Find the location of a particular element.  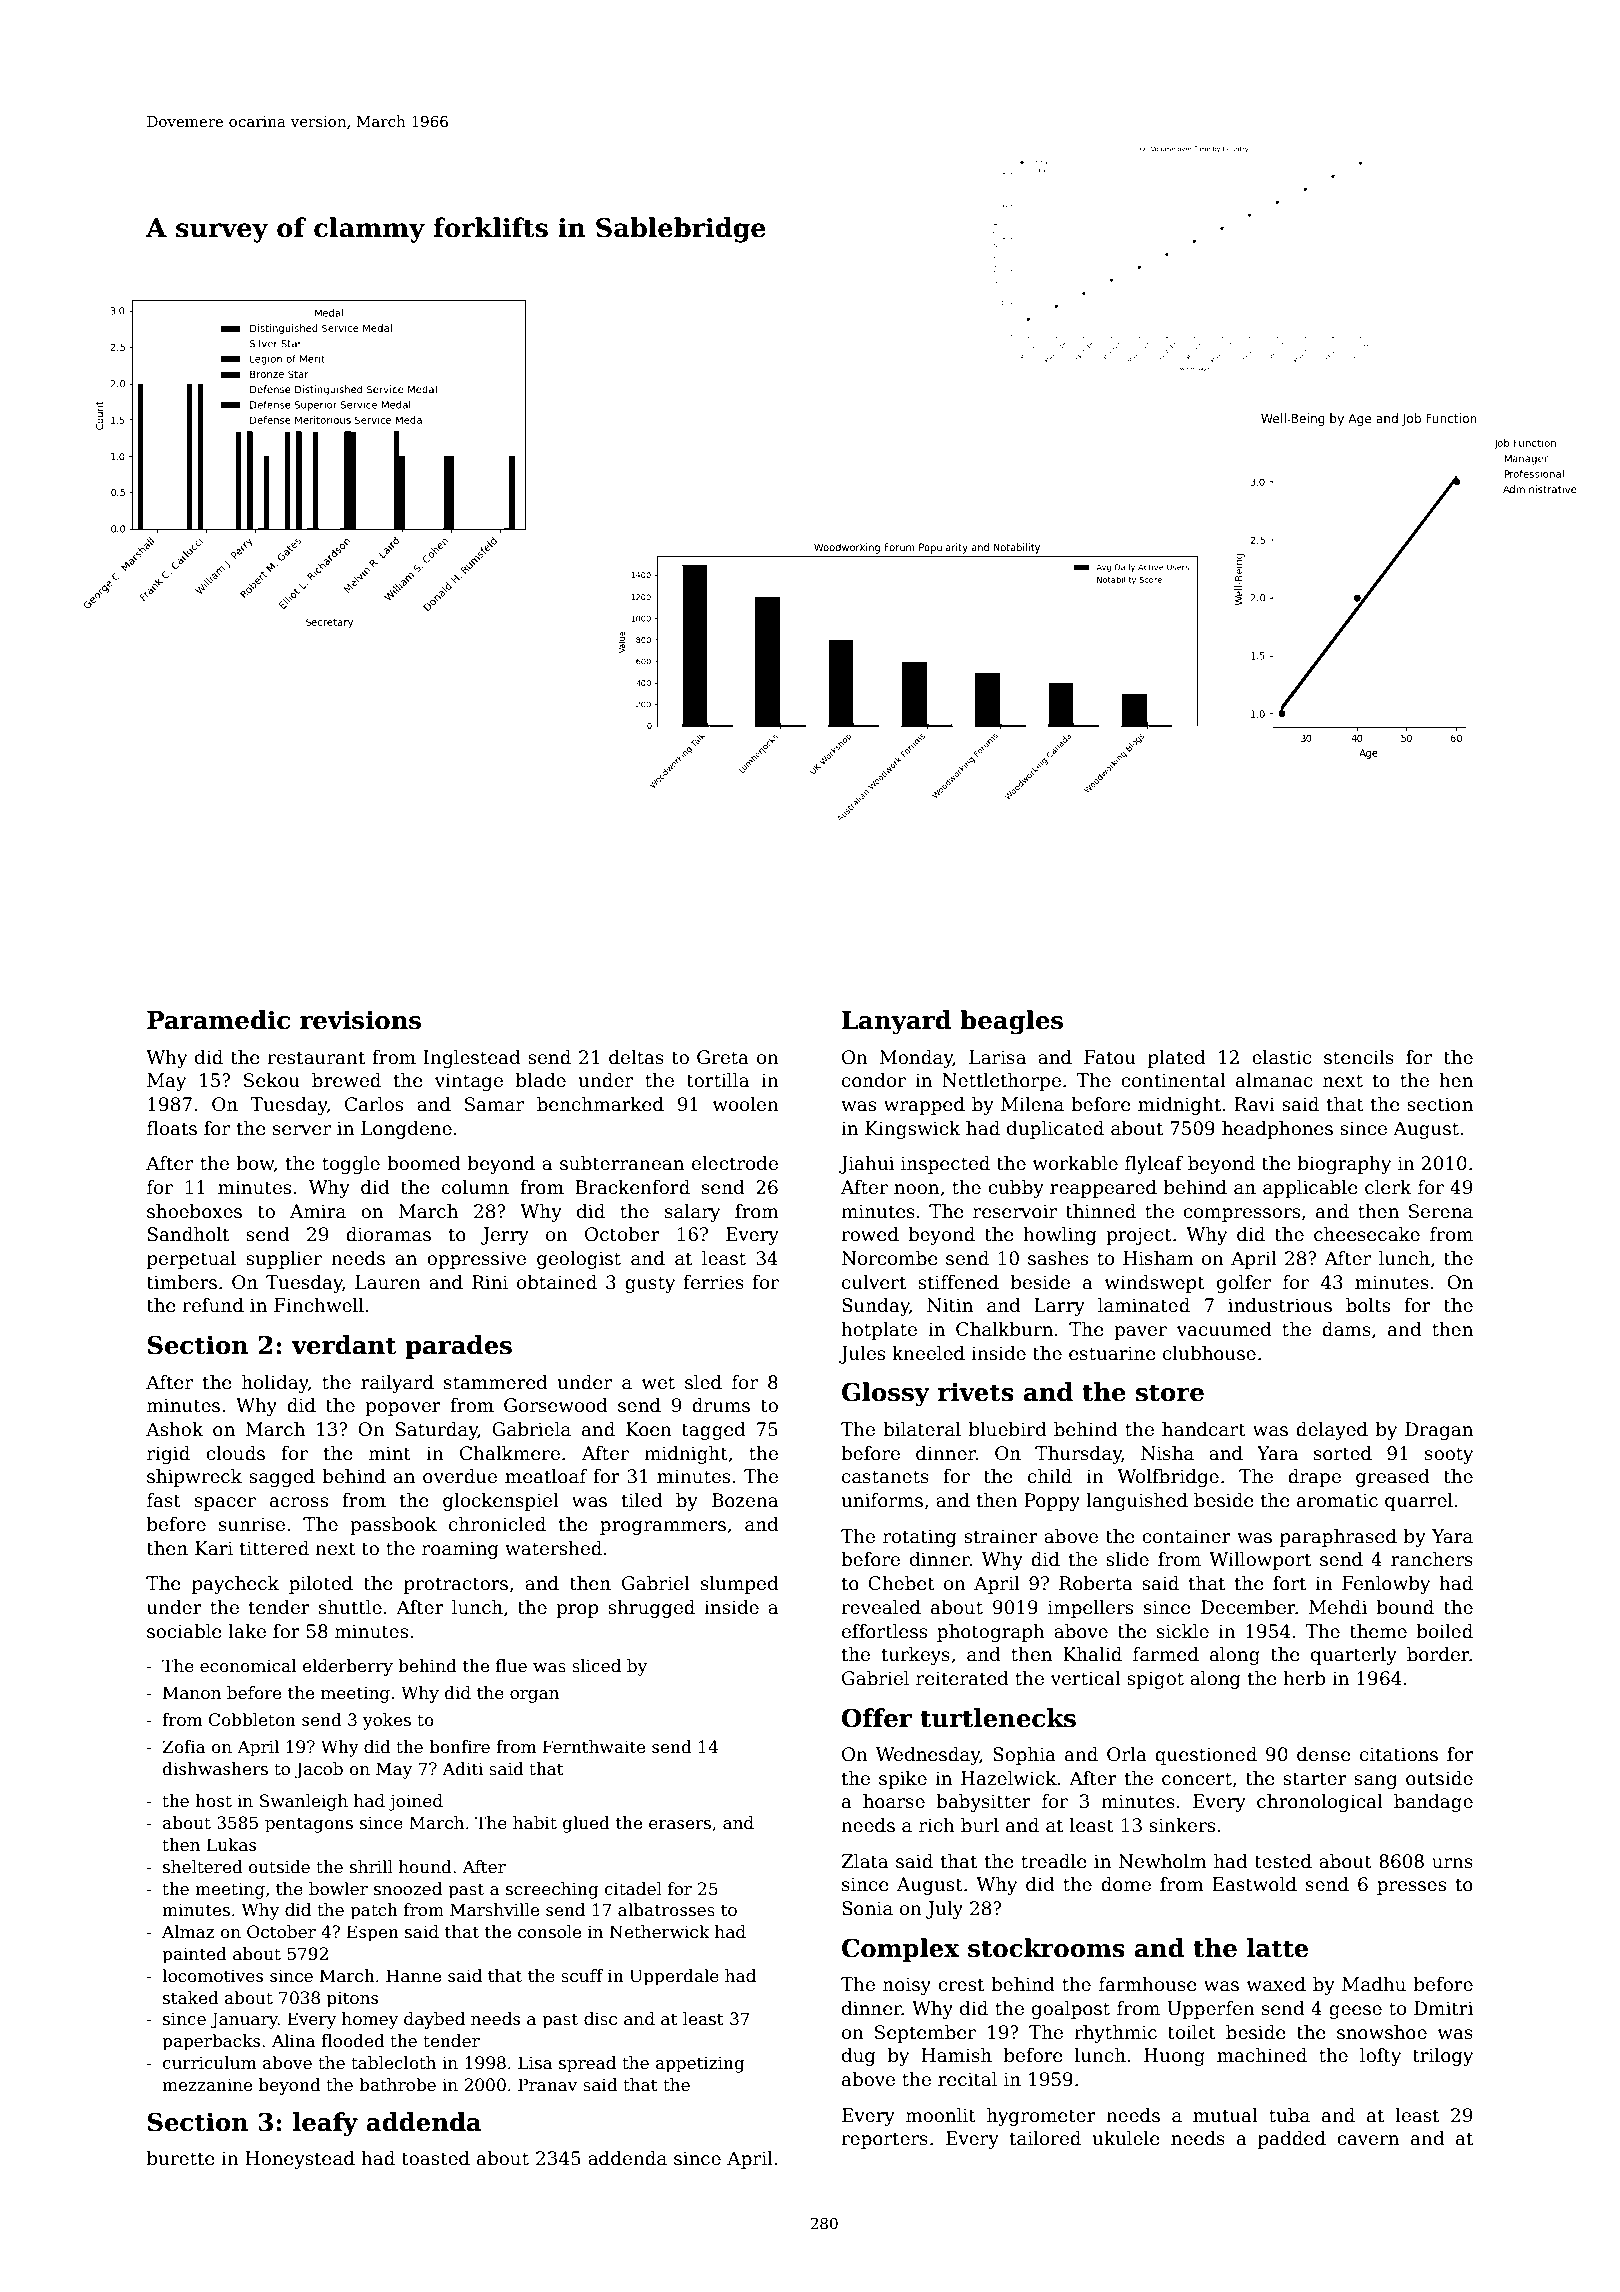

flooded is located at coordinates (353, 2041).
